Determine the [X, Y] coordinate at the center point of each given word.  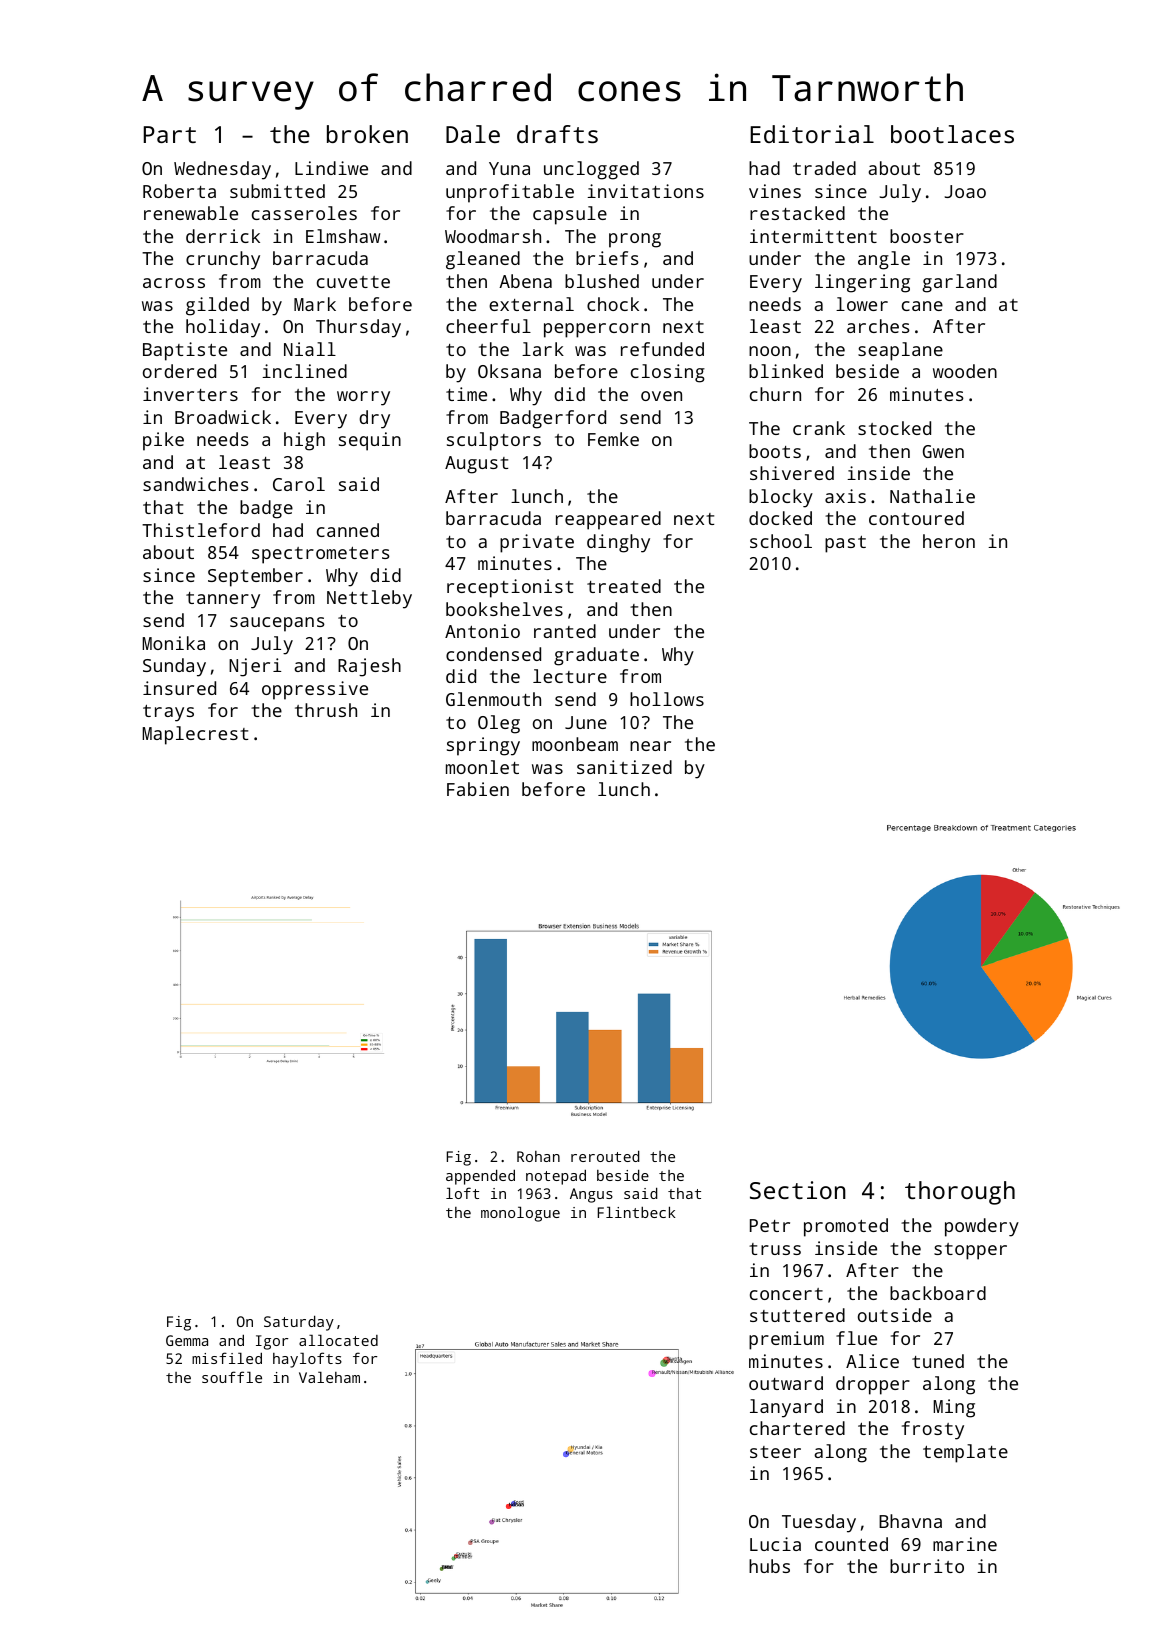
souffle [232, 1377]
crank [819, 428]
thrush [326, 710]
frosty [933, 1430]
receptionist [510, 588]
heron [949, 541]
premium [786, 1340]
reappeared [608, 520]
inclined [304, 371]
